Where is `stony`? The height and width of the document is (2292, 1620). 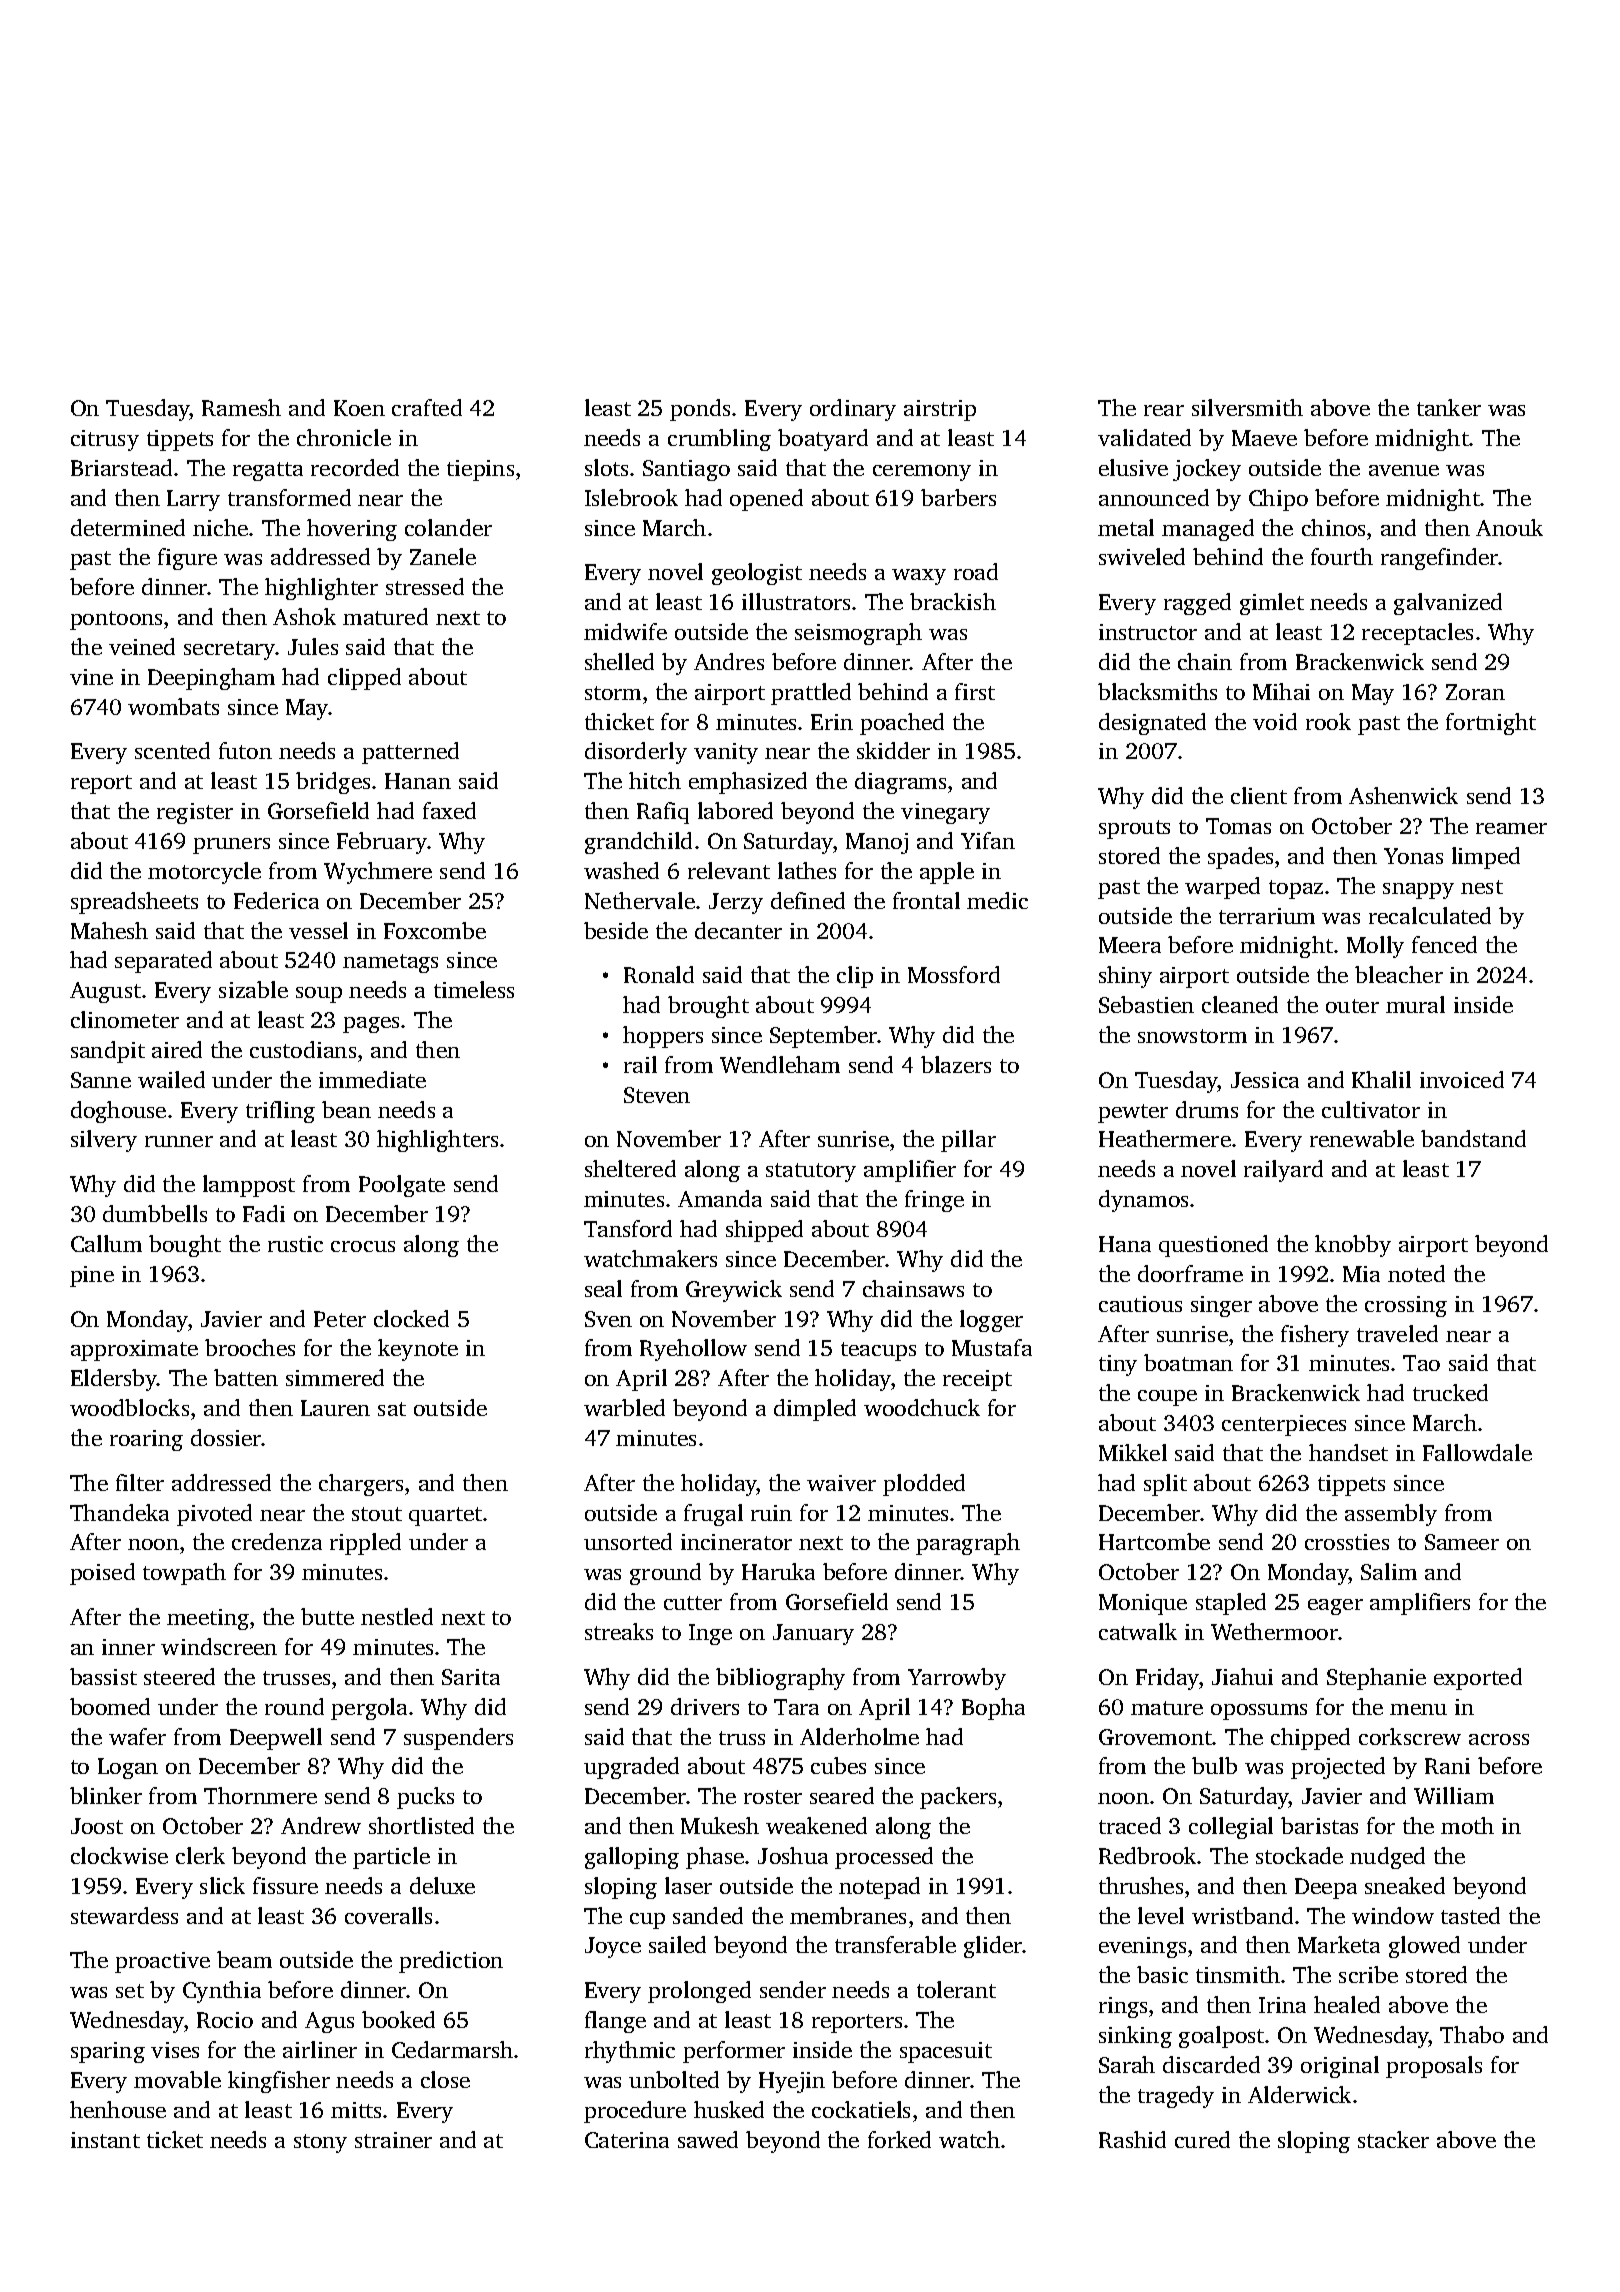 stony is located at coordinates (320, 2143).
